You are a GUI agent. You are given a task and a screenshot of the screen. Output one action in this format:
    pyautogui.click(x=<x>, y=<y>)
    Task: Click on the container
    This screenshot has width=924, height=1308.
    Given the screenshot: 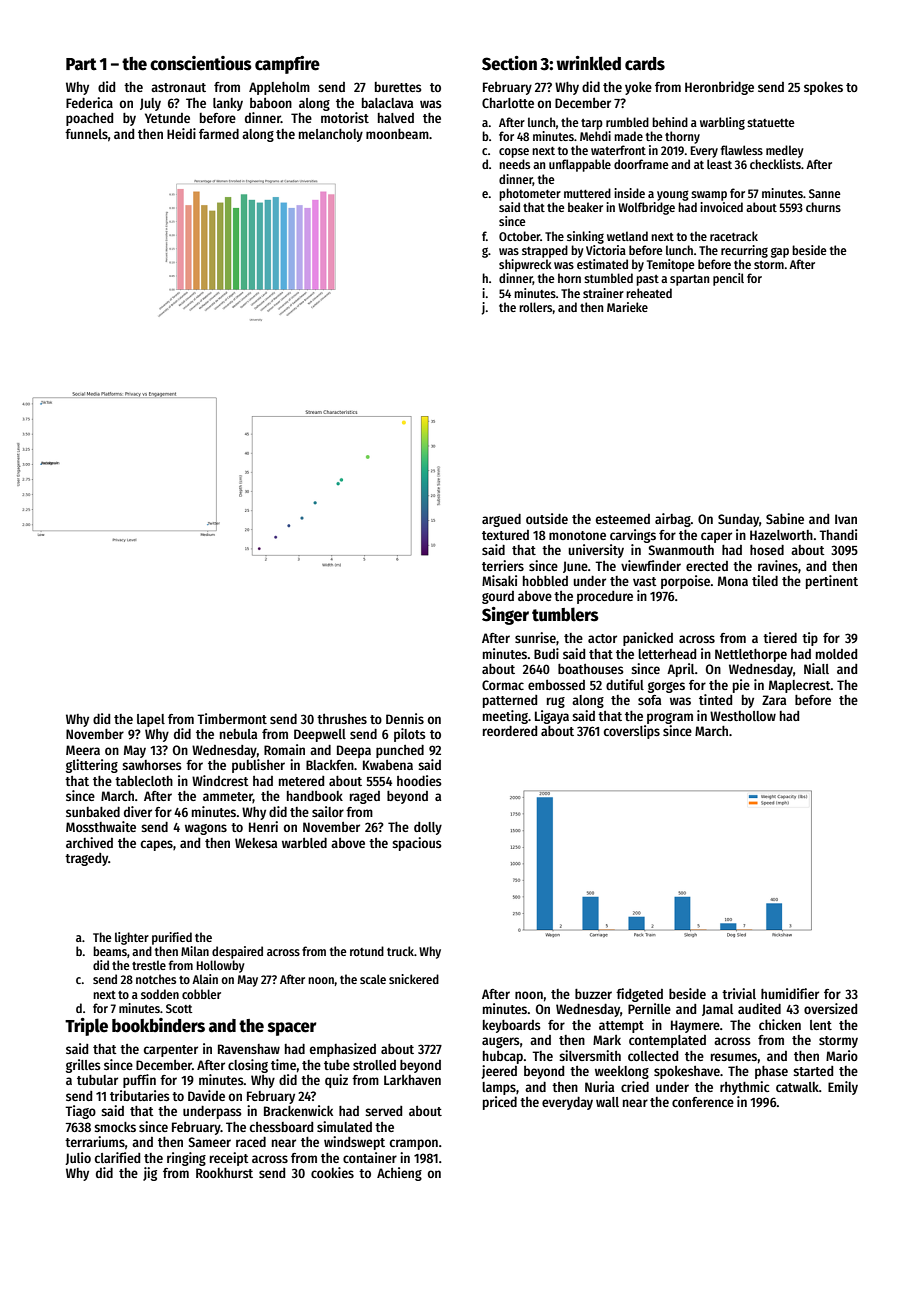 What is the action you would take?
    pyautogui.click(x=370, y=1157)
